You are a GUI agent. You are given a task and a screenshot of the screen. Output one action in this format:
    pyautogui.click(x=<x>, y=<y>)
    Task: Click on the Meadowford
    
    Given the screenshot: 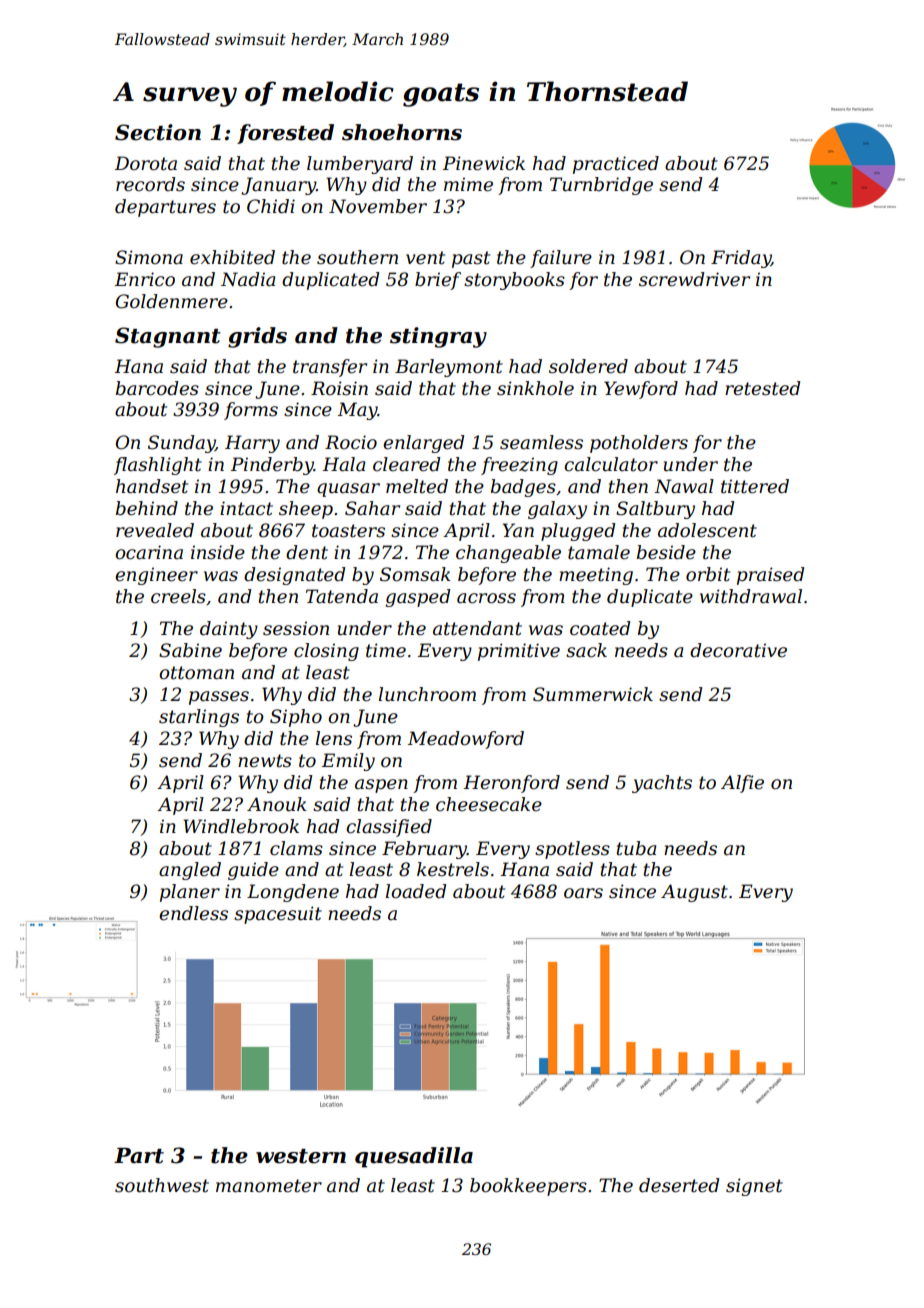 What is the action you would take?
    pyautogui.click(x=465, y=740)
